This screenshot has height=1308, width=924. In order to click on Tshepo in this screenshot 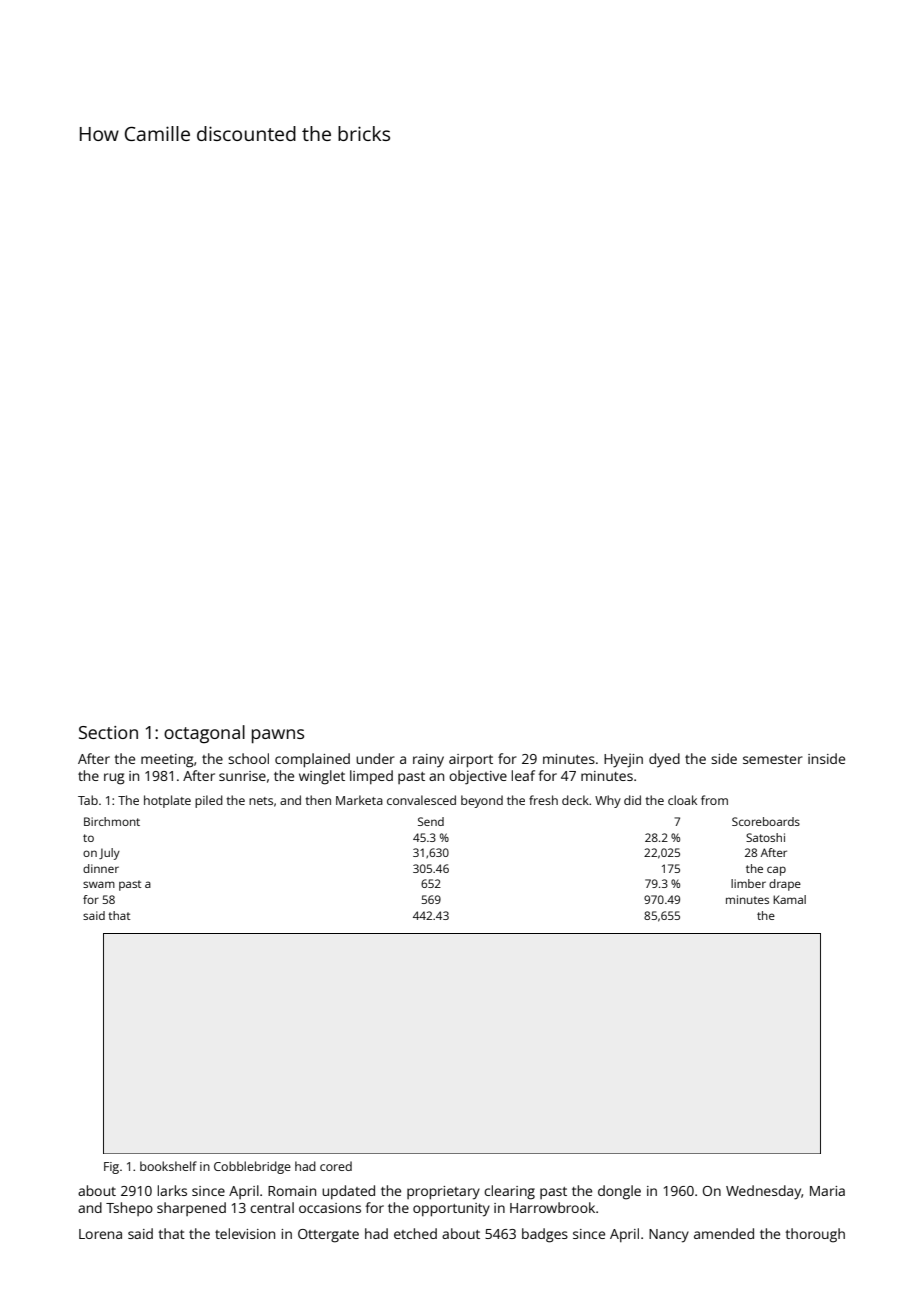, I will do `click(129, 1209)`.
